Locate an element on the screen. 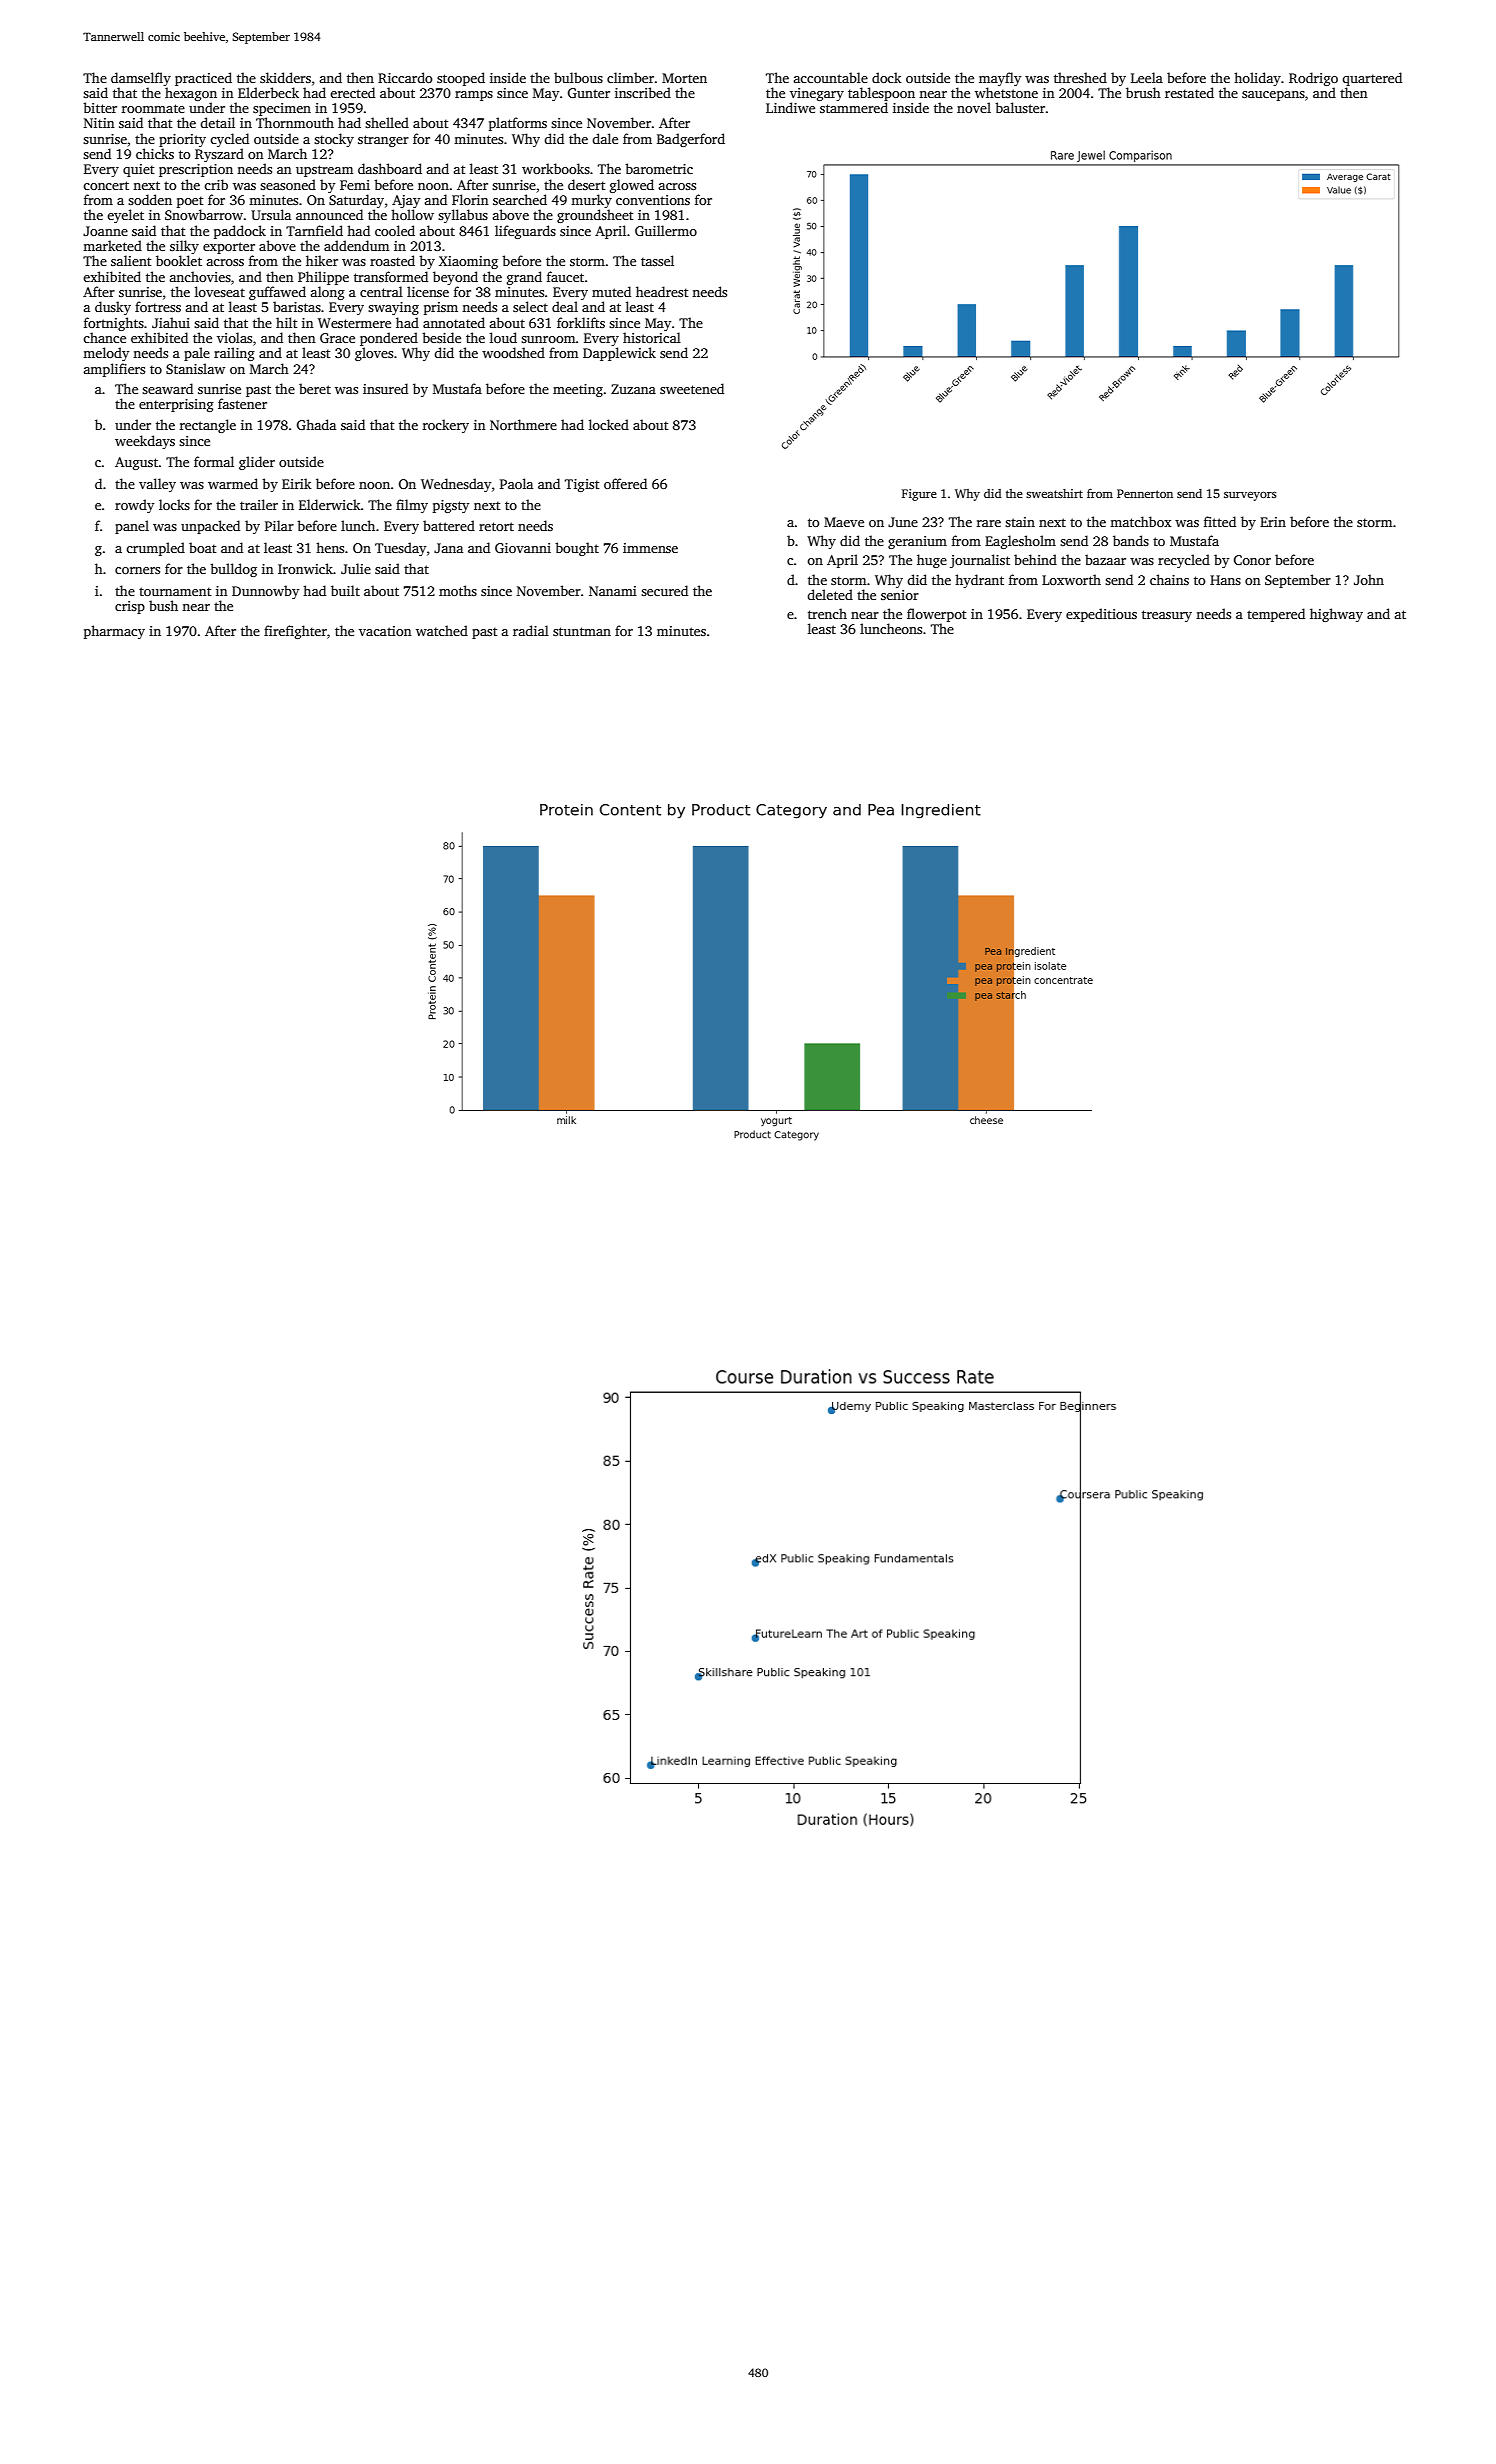 Image resolution: width=1496 pixels, height=2464 pixels. Badgerford is located at coordinates (691, 140).
